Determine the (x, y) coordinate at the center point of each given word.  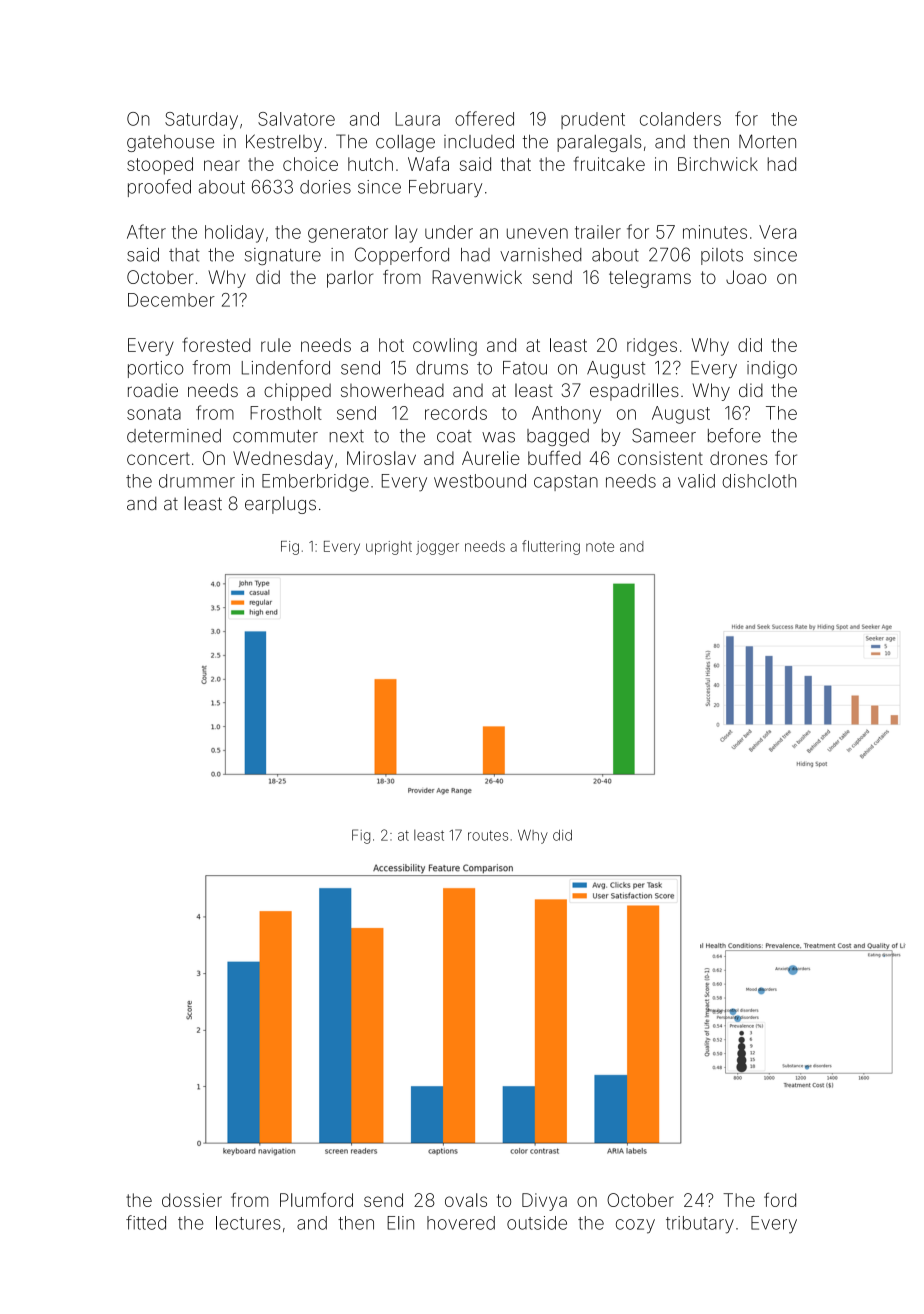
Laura (417, 119)
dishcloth (759, 481)
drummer (197, 481)
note (600, 547)
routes (488, 835)
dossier (192, 1200)
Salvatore (296, 119)
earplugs (280, 505)
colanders (680, 119)
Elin (400, 1223)
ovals (466, 1200)
